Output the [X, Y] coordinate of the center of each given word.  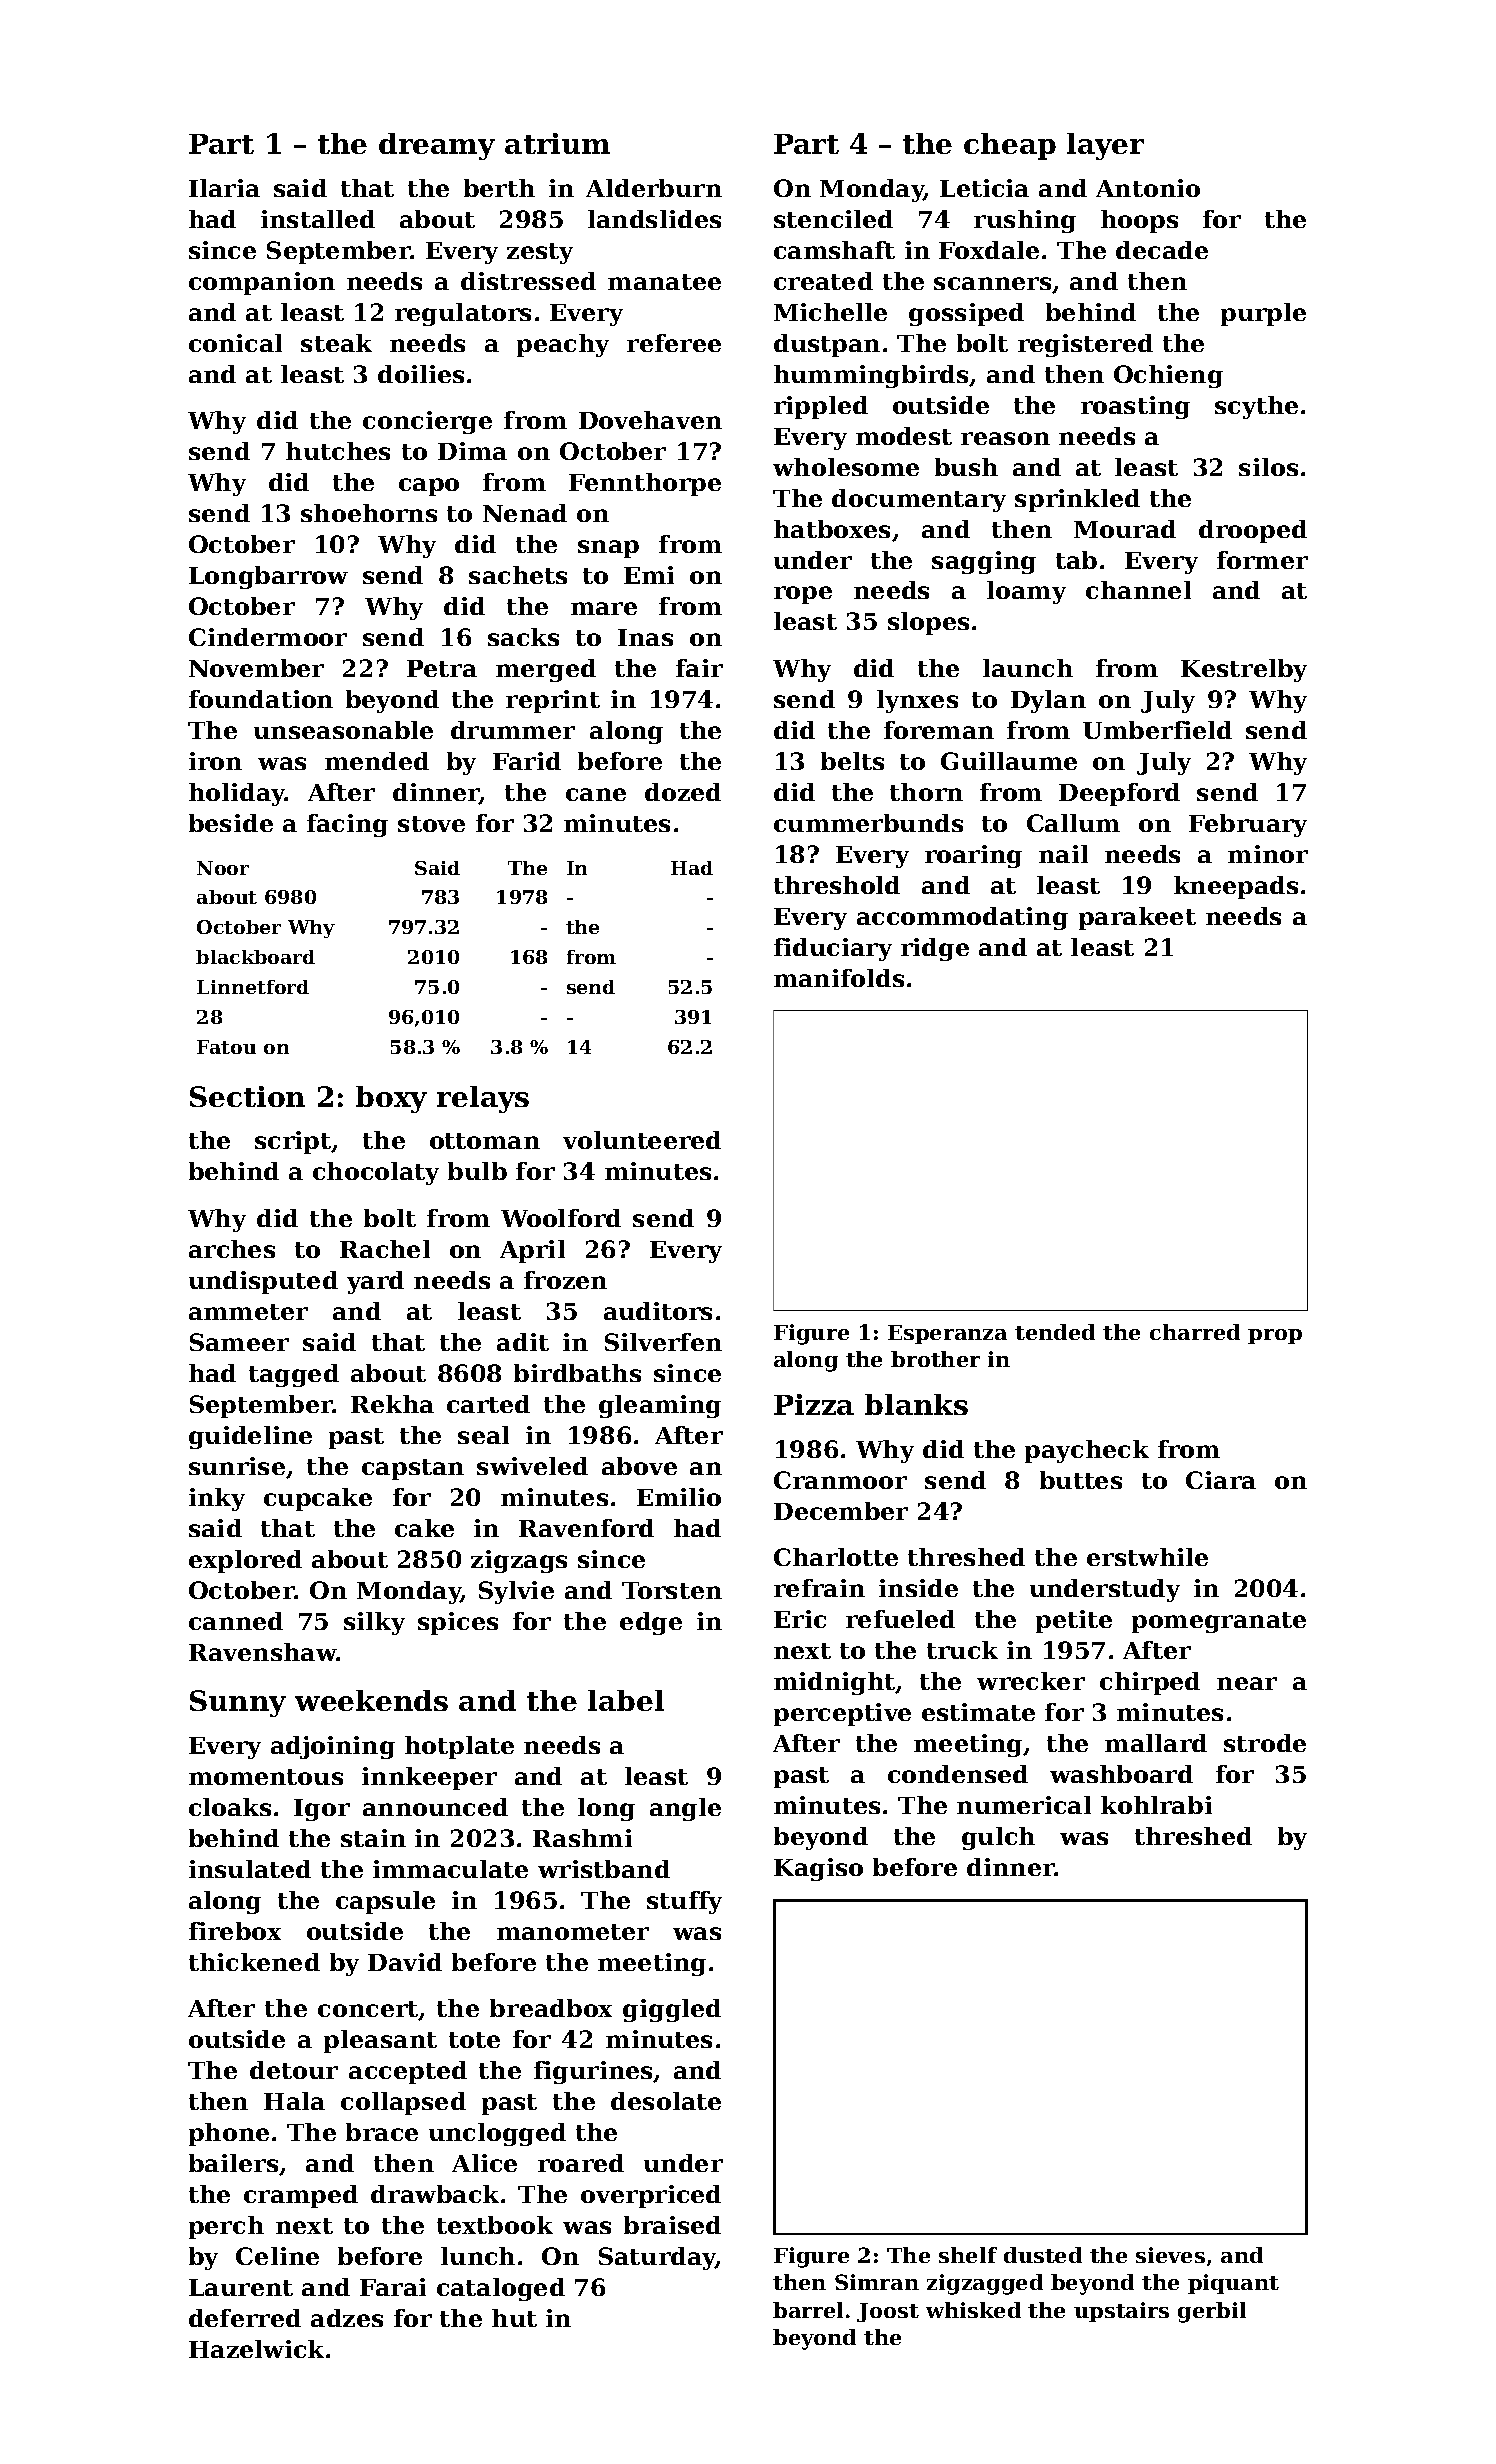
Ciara [1221, 1480]
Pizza [814, 1404]
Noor [223, 868]
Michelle [830, 312]
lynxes [917, 701]
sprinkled [1077, 500]
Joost [888, 2312]
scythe [1256, 407]
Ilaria [224, 188]
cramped [301, 2196]
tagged [294, 1375]
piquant [1233, 2284]
